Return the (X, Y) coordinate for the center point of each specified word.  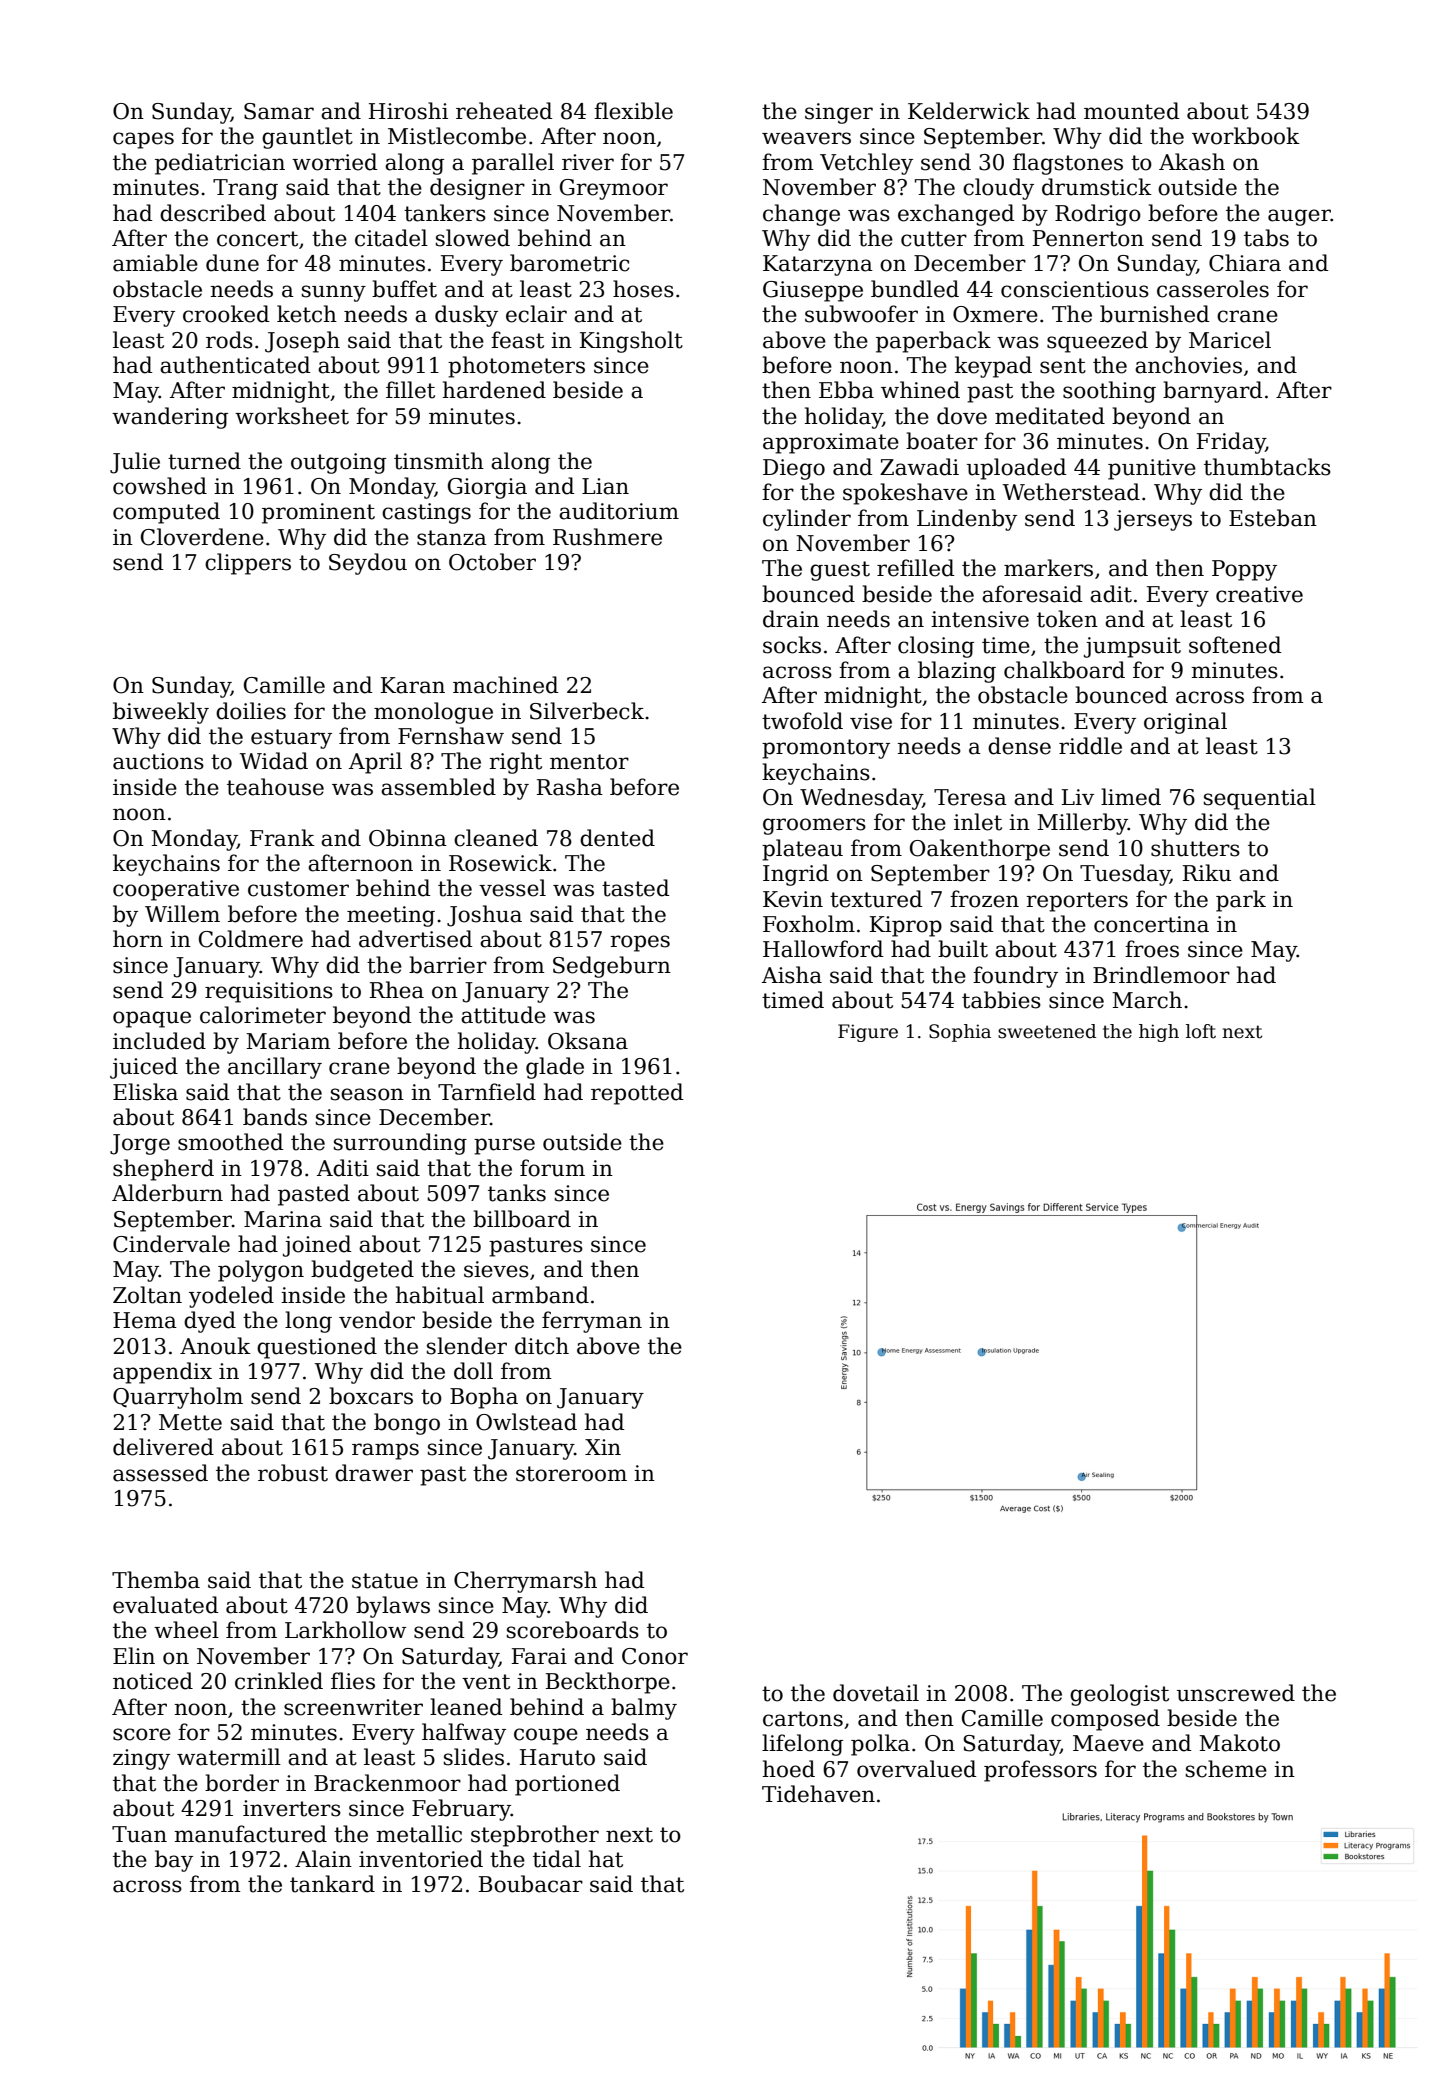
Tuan (139, 1834)
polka (880, 1745)
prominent (318, 513)
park (1241, 901)
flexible (633, 111)
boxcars (371, 1396)
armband (540, 1295)
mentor (589, 762)
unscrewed (1236, 1693)
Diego (794, 469)
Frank (282, 838)
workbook (1246, 136)
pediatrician (220, 164)
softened (1235, 645)
